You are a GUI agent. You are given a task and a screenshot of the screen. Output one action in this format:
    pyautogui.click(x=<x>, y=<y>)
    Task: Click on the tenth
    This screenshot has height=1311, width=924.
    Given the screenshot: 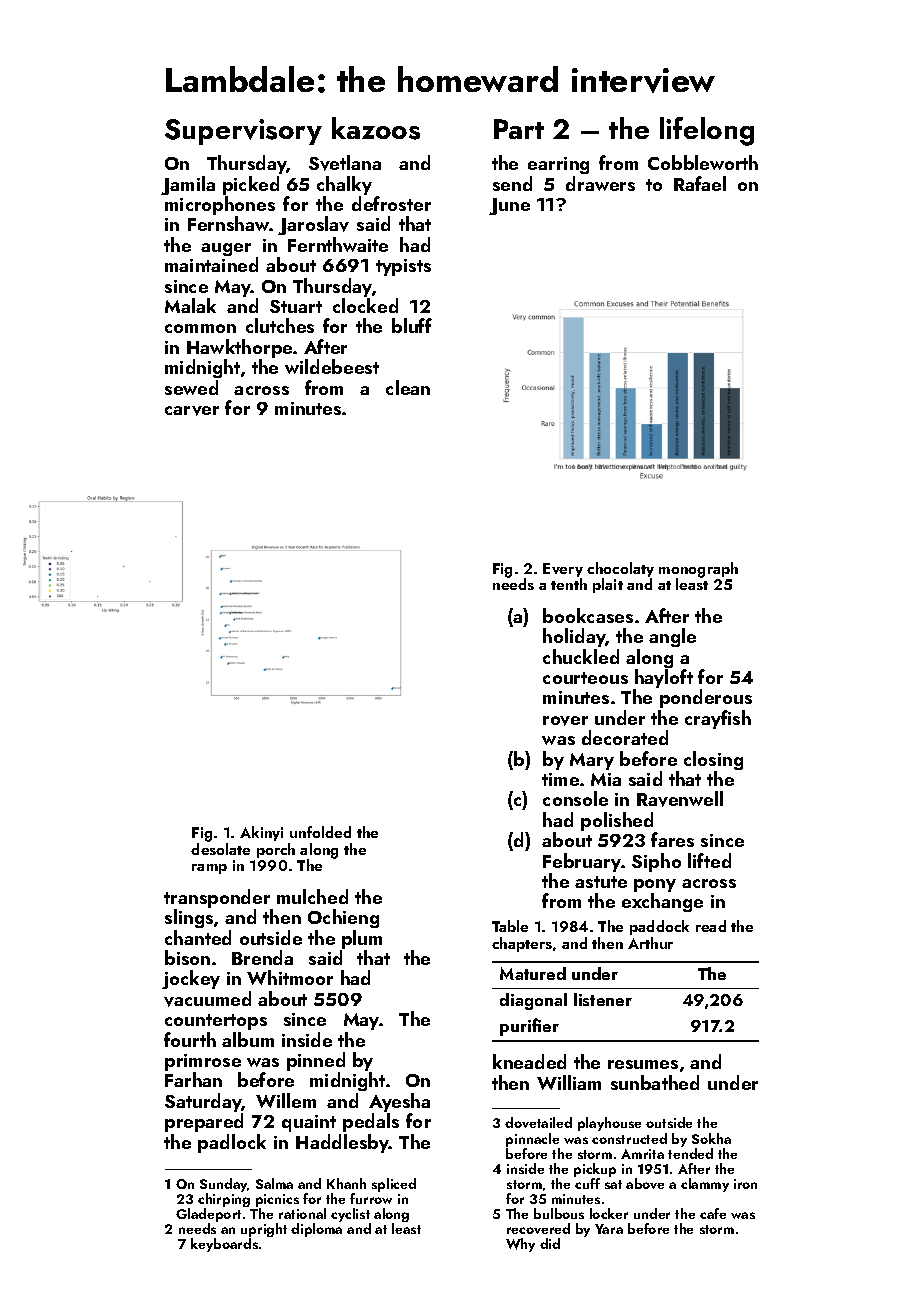 What is the action you would take?
    pyautogui.click(x=569, y=584)
